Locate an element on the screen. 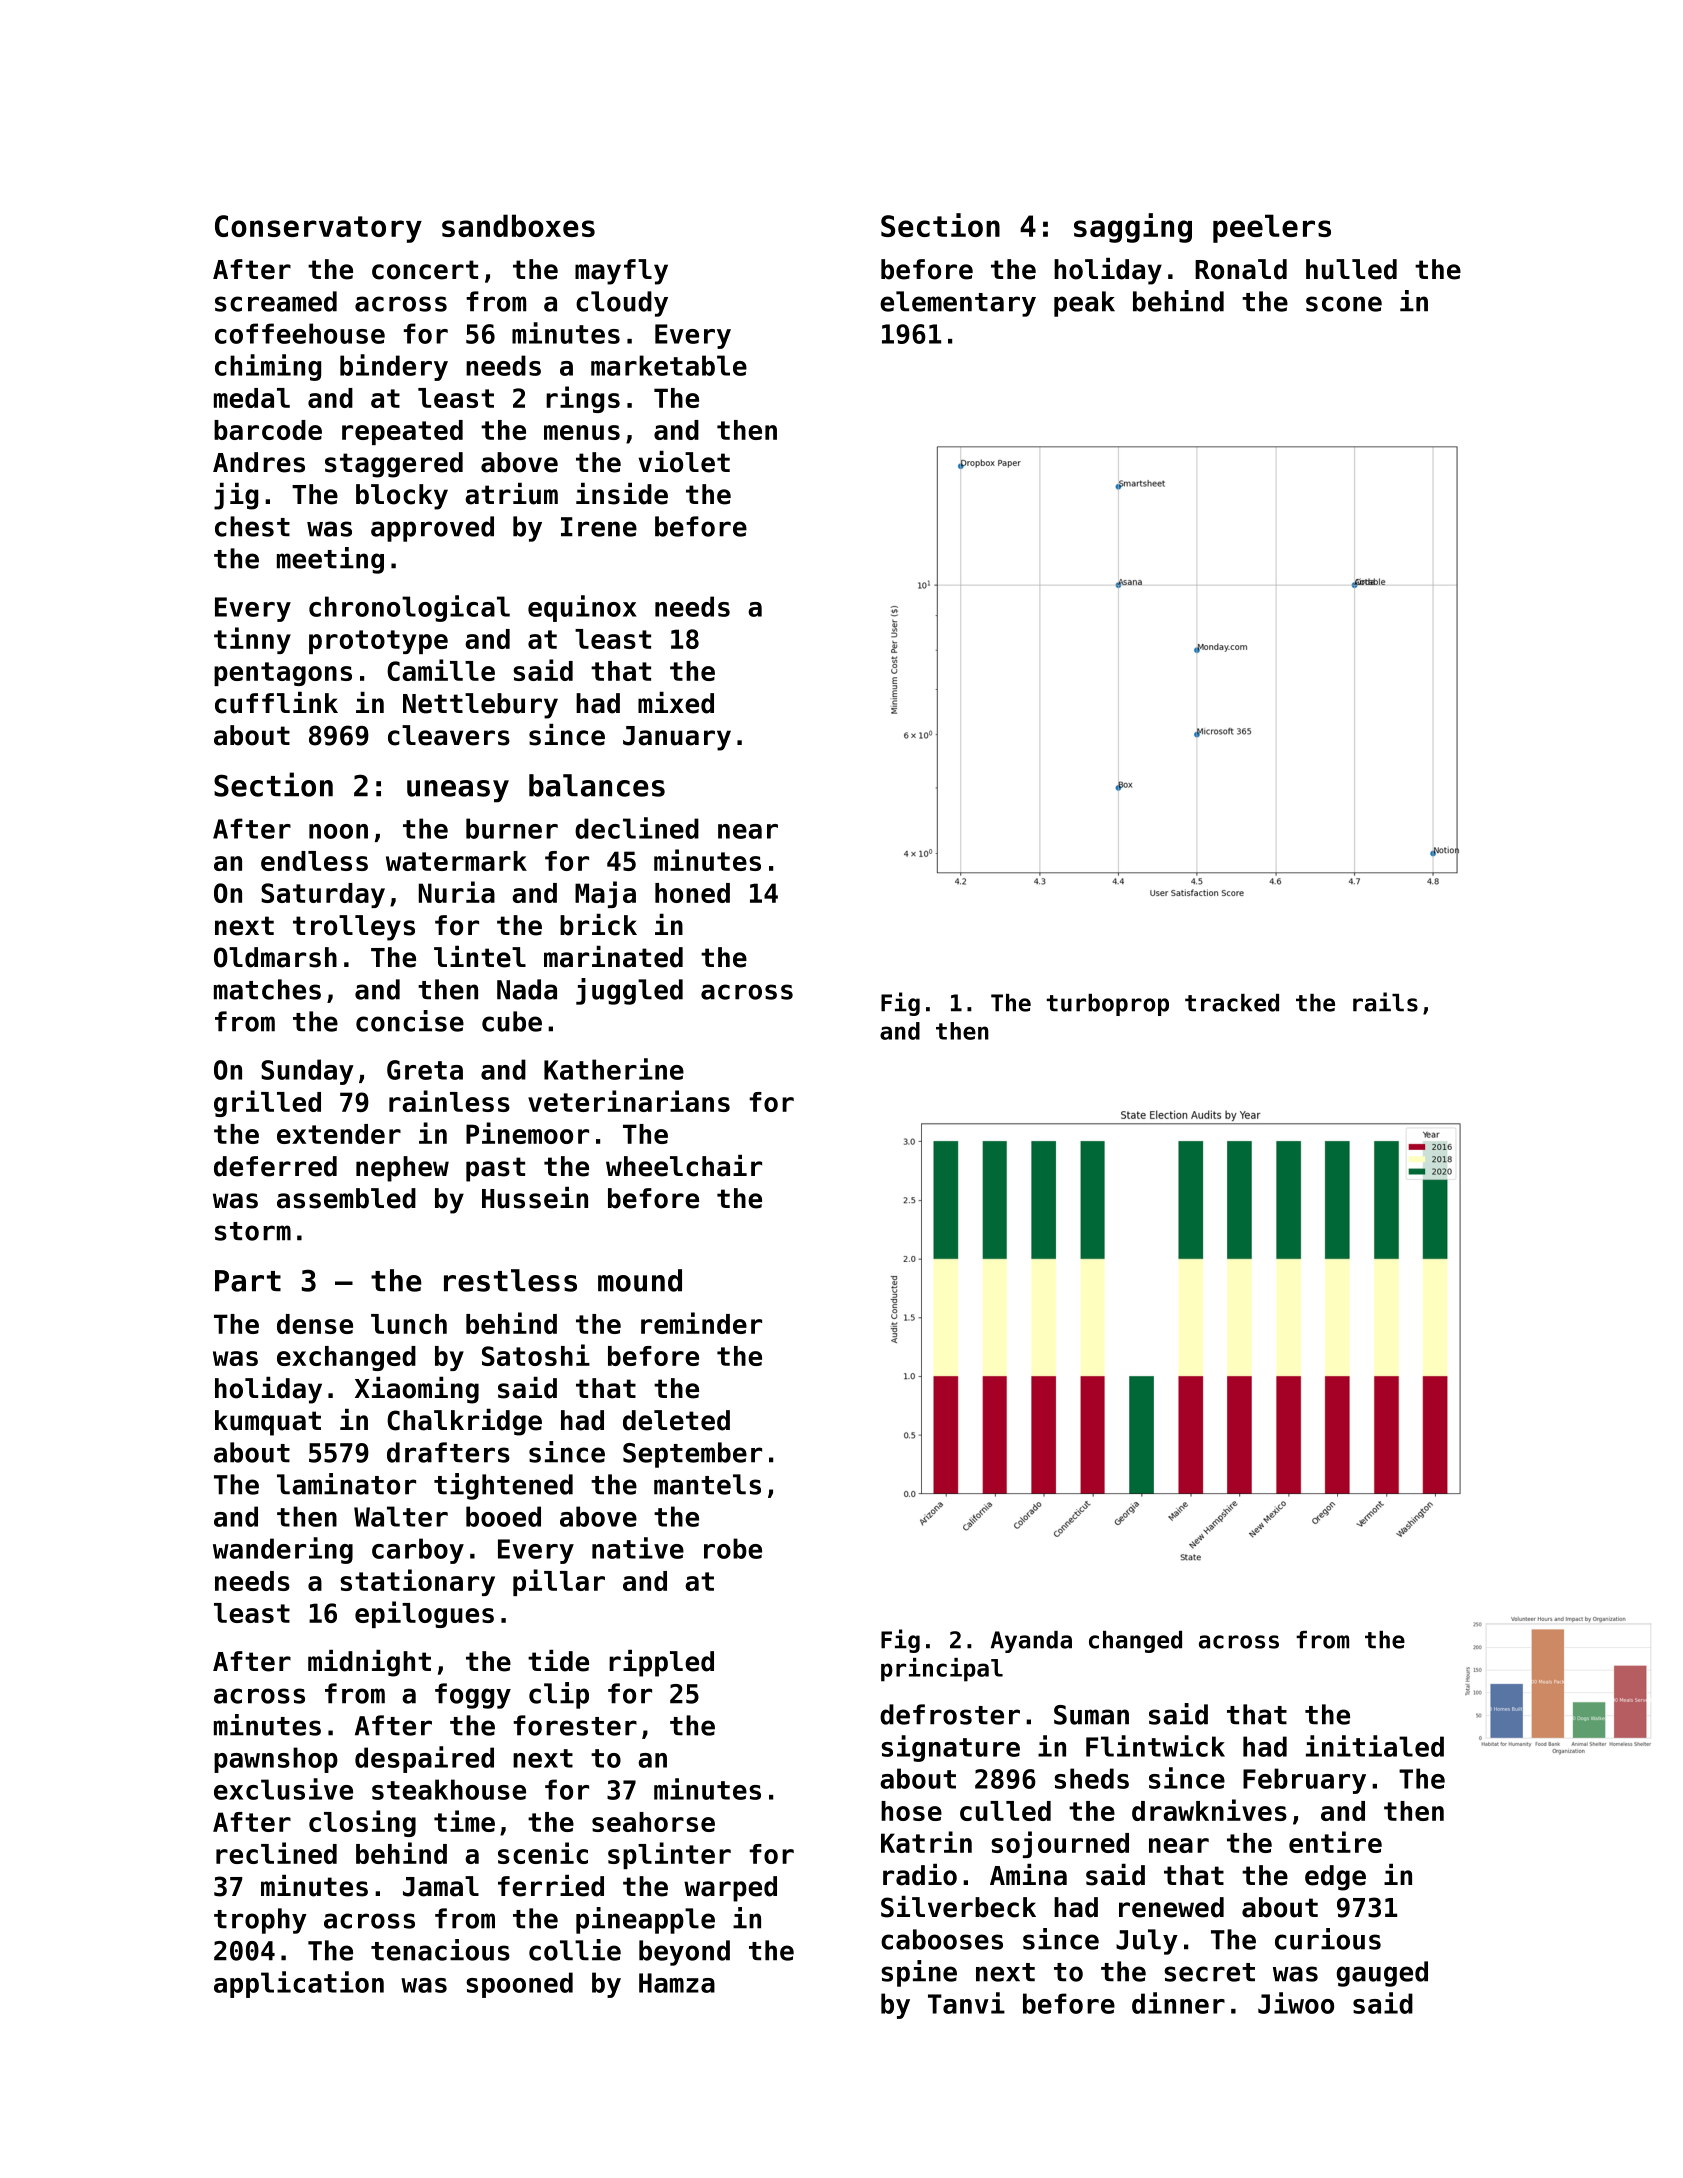 The width and height of the screenshot is (1683, 2178). renewed is located at coordinates (1171, 1907).
